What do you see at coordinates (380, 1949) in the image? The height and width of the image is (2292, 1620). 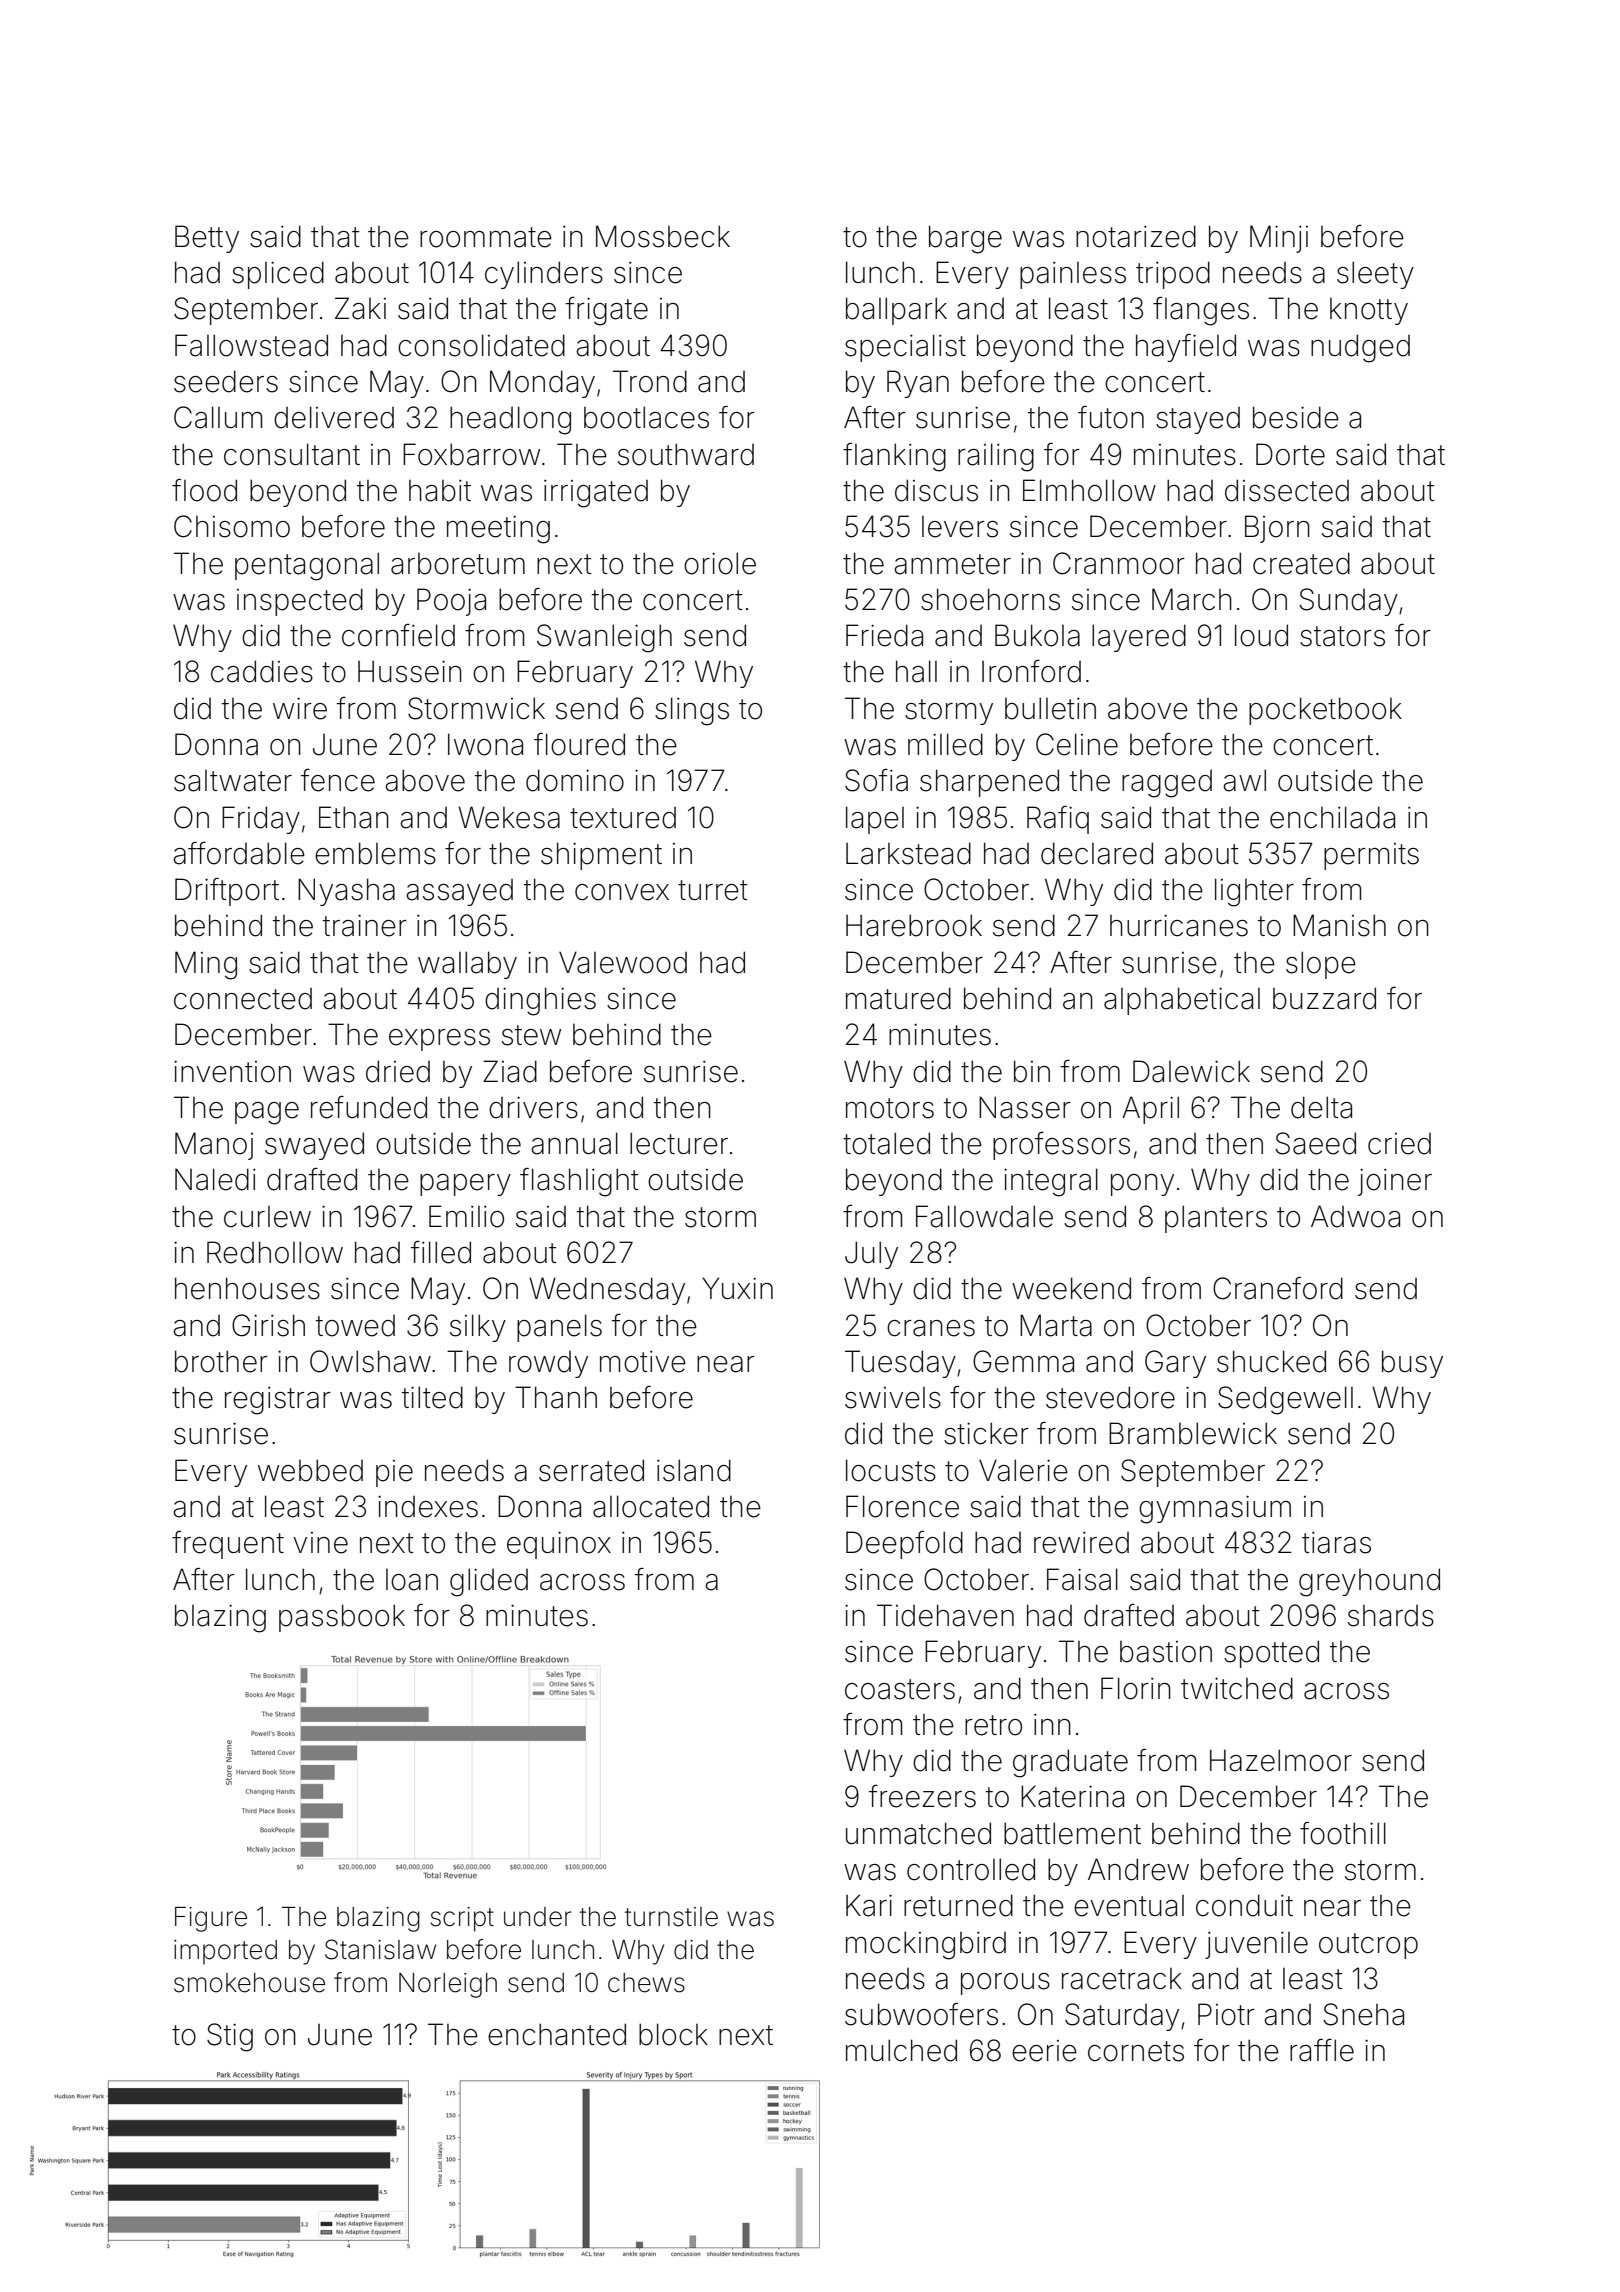 I see `Stanislaw` at bounding box center [380, 1949].
